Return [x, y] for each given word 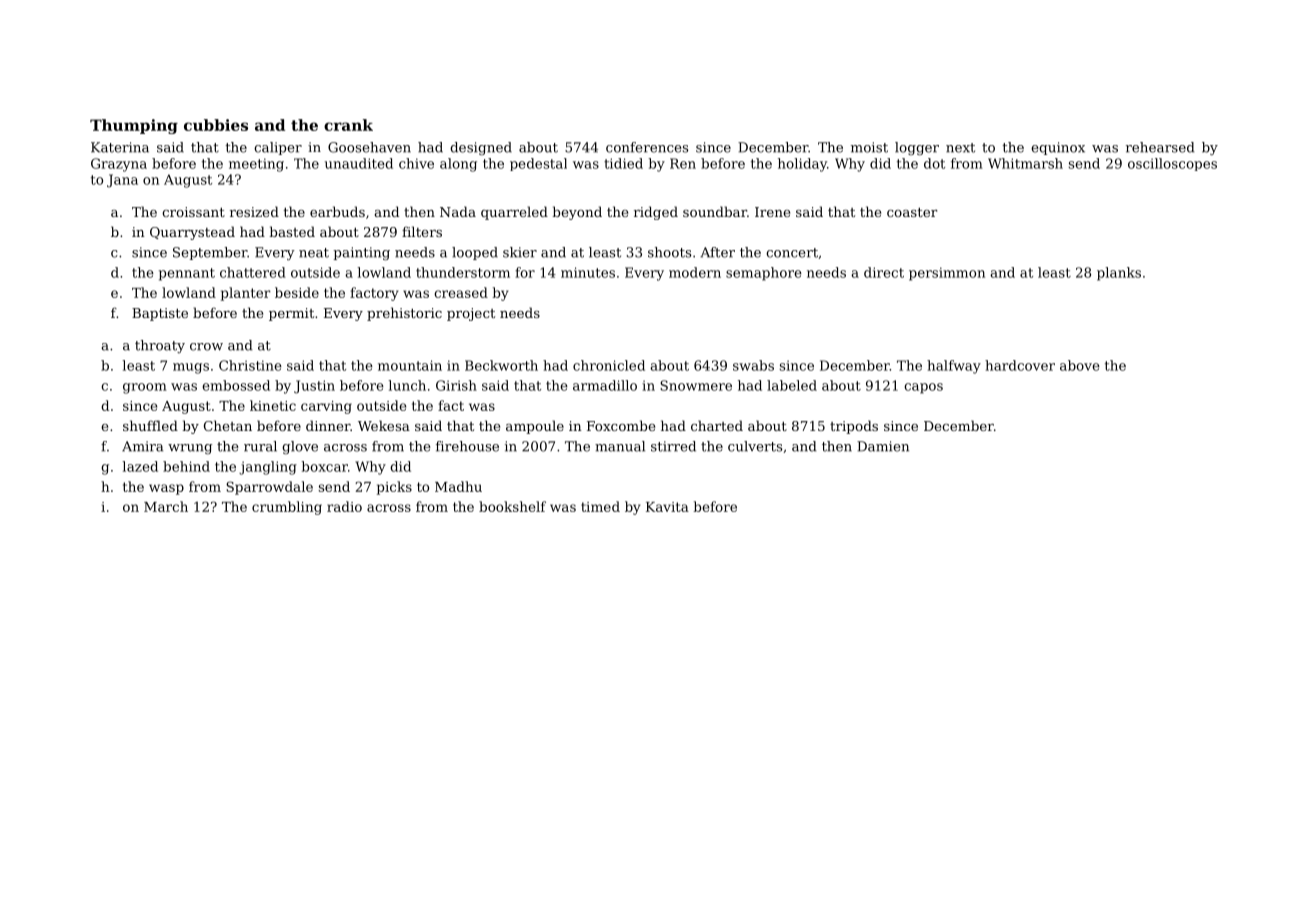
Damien [883, 446]
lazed [140, 466]
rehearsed [1160, 147]
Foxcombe [621, 425]
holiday [802, 165]
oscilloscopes [1172, 164]
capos [923, 388]
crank [348, 125]
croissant [193, 212]
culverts [755, 446]
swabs [753, 365]
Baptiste [160, 314]
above [1080, 365]
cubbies [216, 125]
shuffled [150, 425]
